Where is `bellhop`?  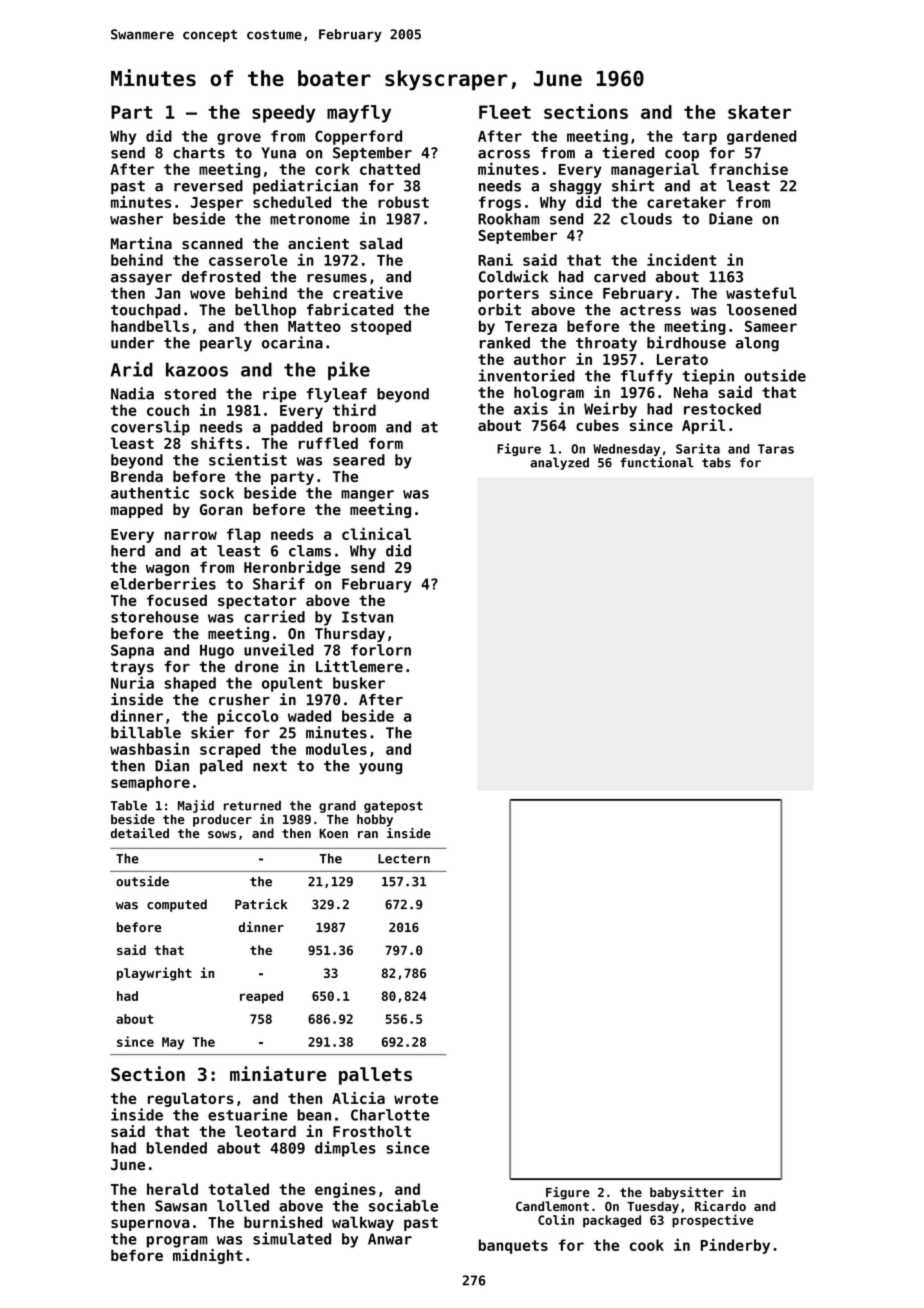
bellhop is located at coordinates (265, 311).
